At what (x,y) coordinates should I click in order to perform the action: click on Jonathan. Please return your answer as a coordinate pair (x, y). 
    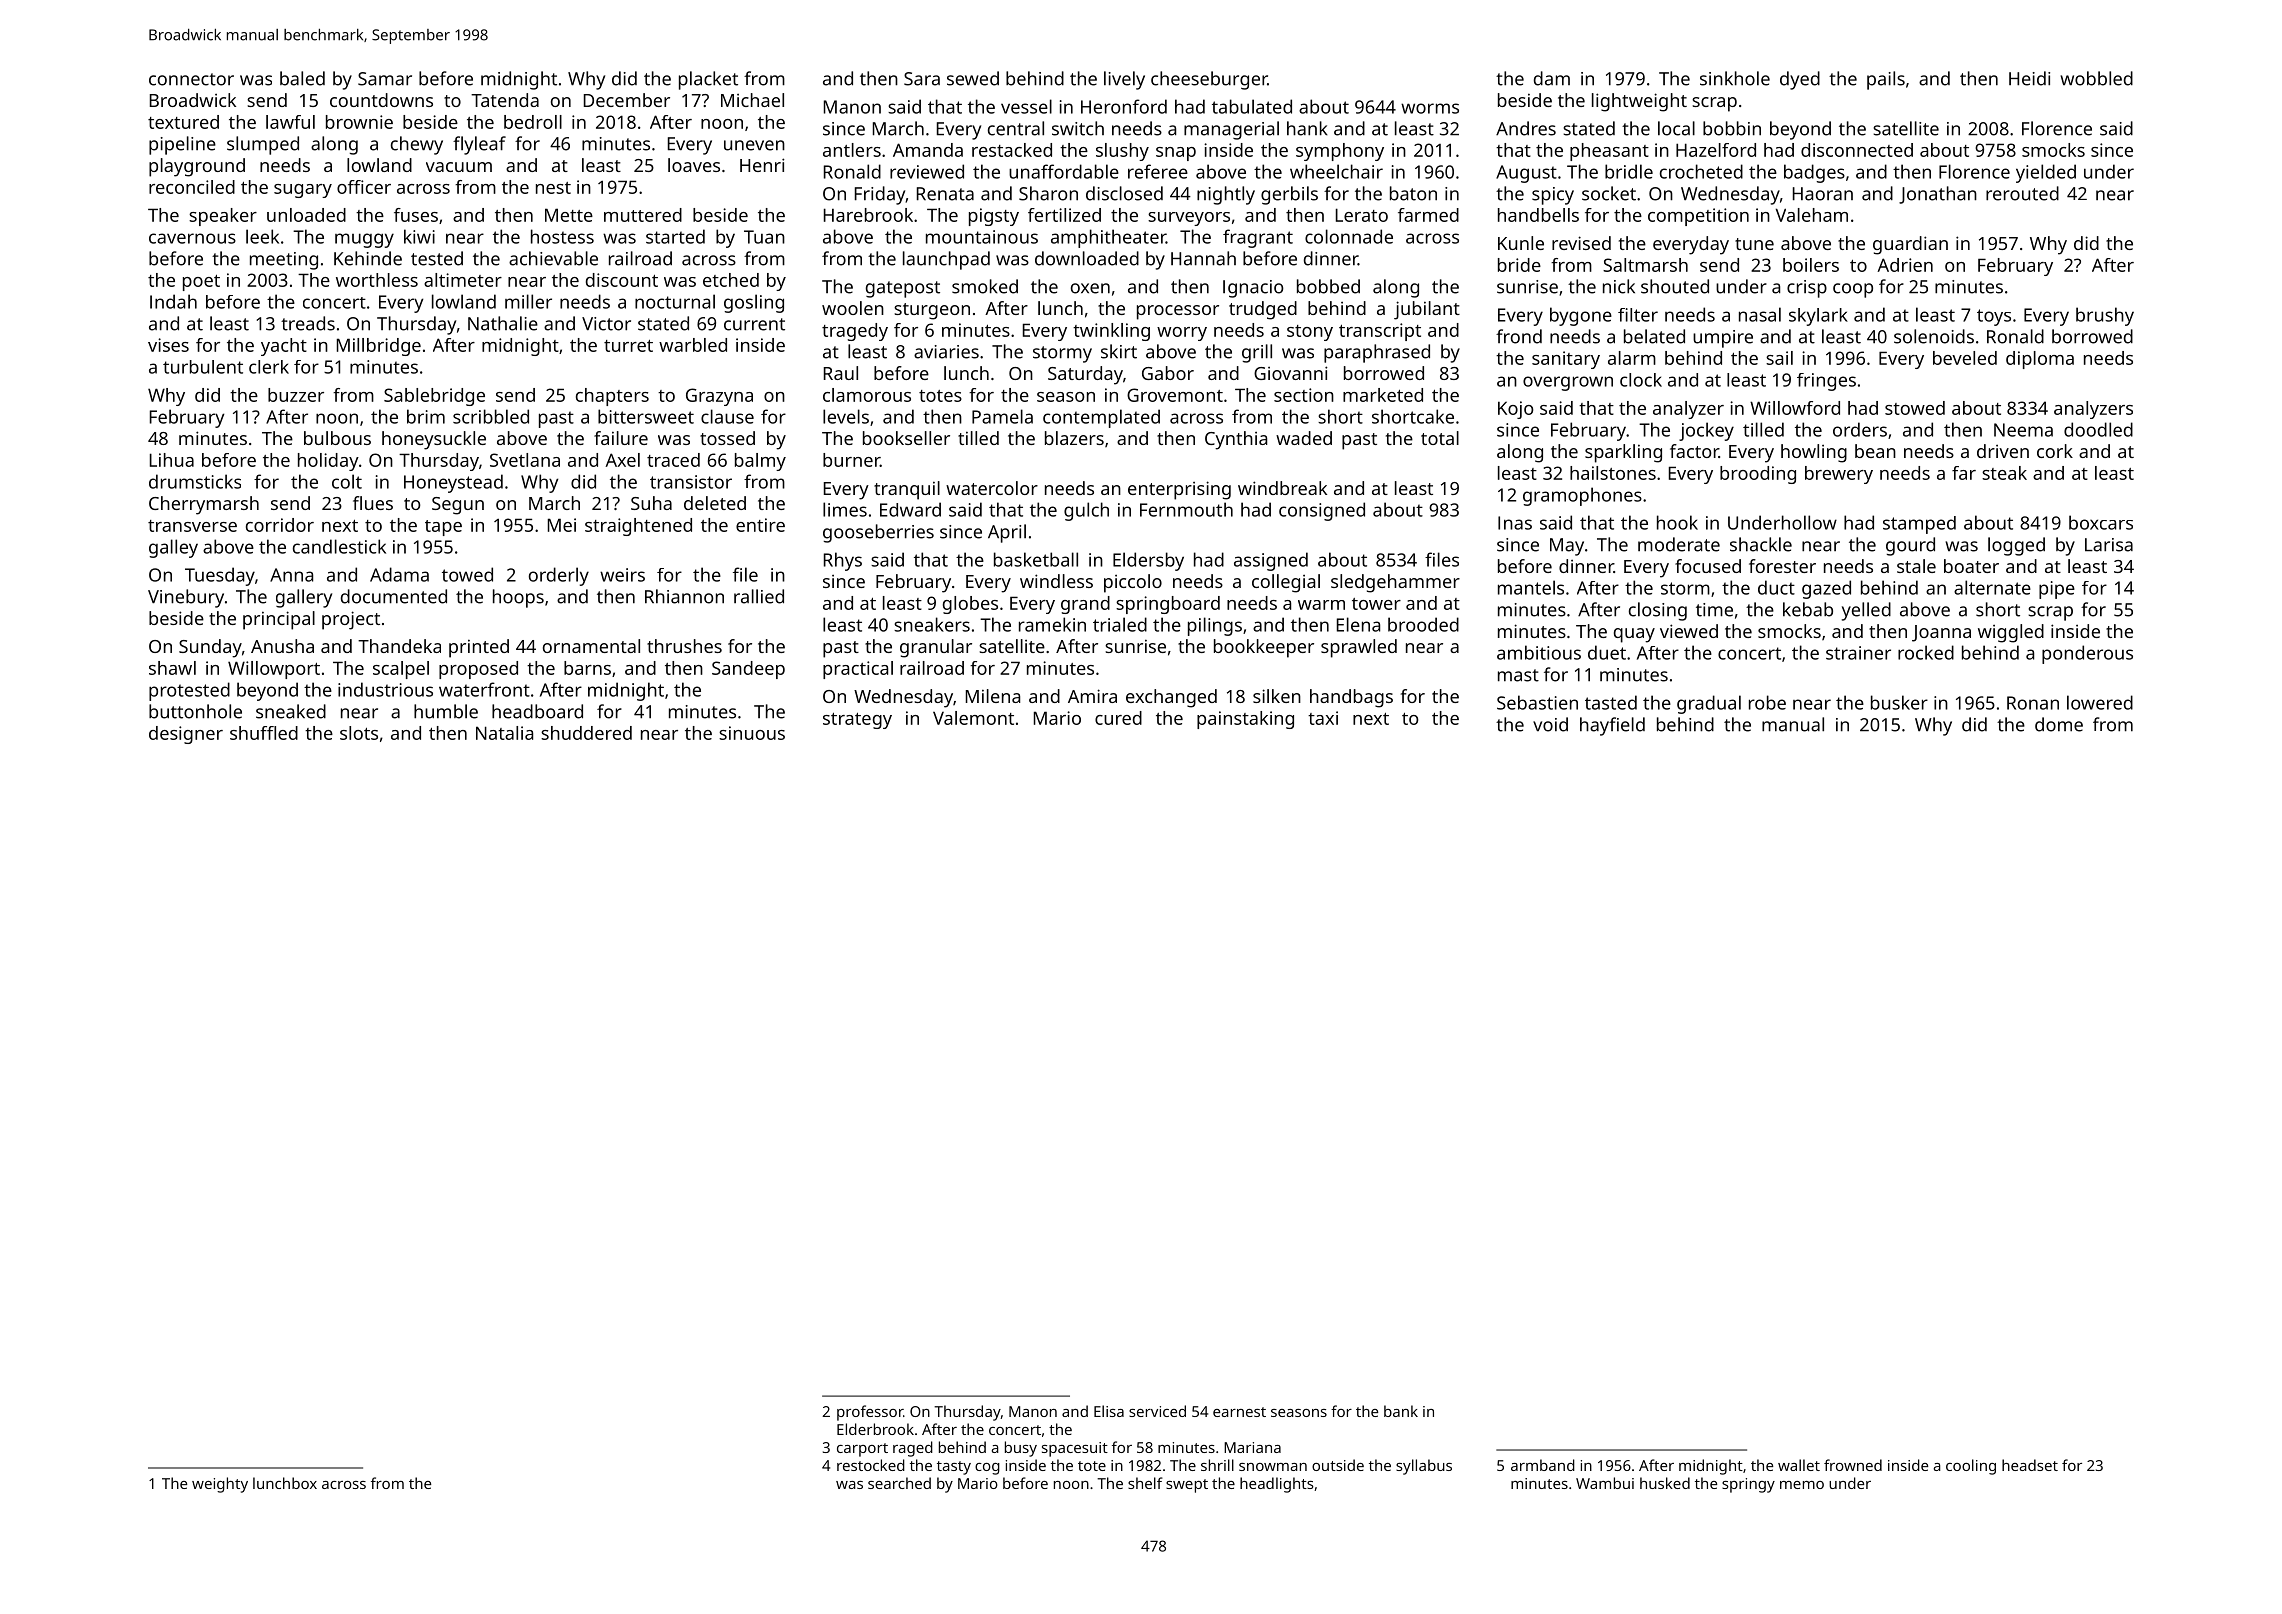
    Looking at the image, I should click on (1938, 195).
